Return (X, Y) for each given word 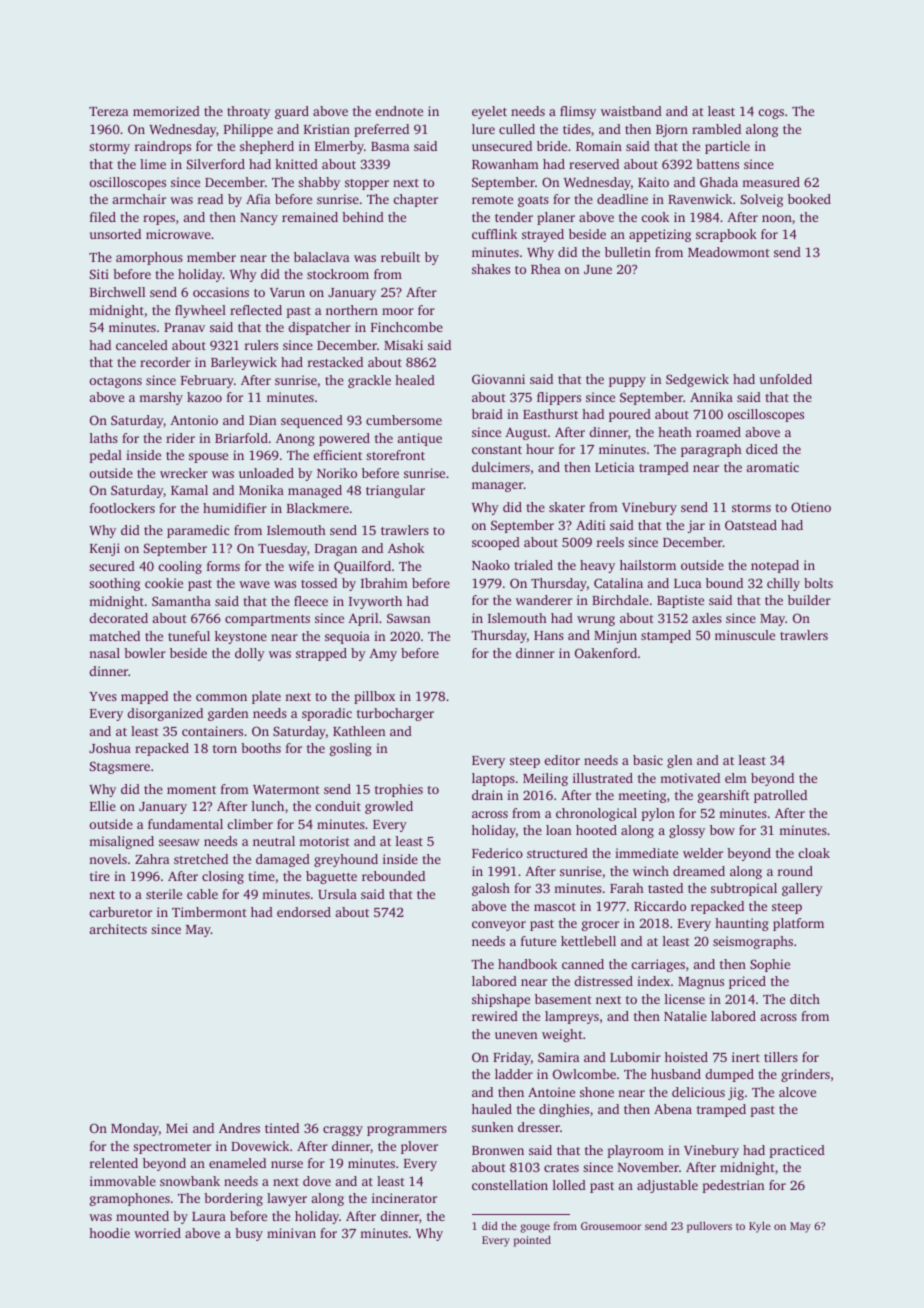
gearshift (724, 796)
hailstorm (648, 565)
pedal (105, 456)
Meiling (545, 779)
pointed (532, 1241)
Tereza (108, 111)
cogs (771, 114)
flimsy (578, 112)
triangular (395, 491)
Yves (103, 696)
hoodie (109, 1233)
